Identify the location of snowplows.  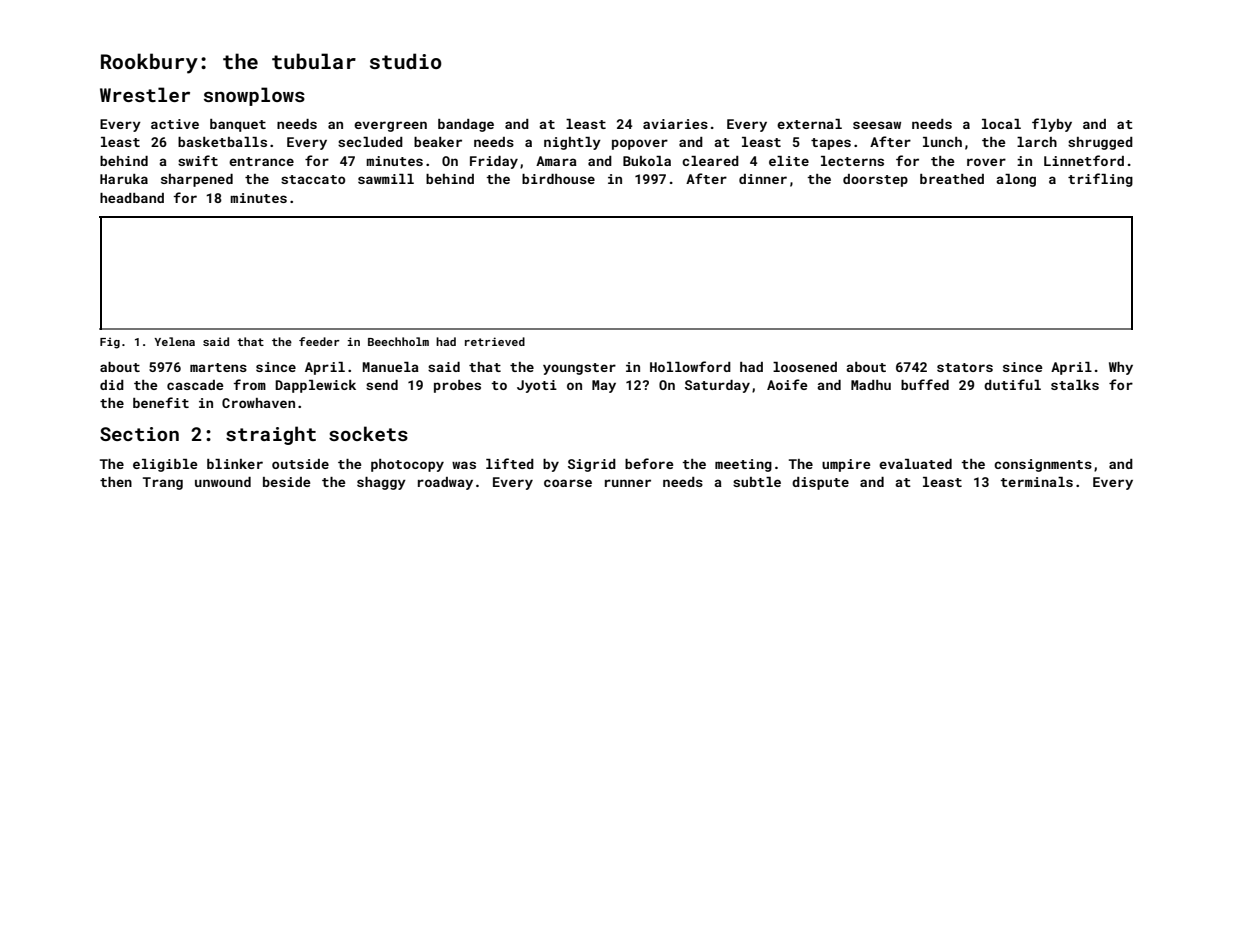
(254, 96).
